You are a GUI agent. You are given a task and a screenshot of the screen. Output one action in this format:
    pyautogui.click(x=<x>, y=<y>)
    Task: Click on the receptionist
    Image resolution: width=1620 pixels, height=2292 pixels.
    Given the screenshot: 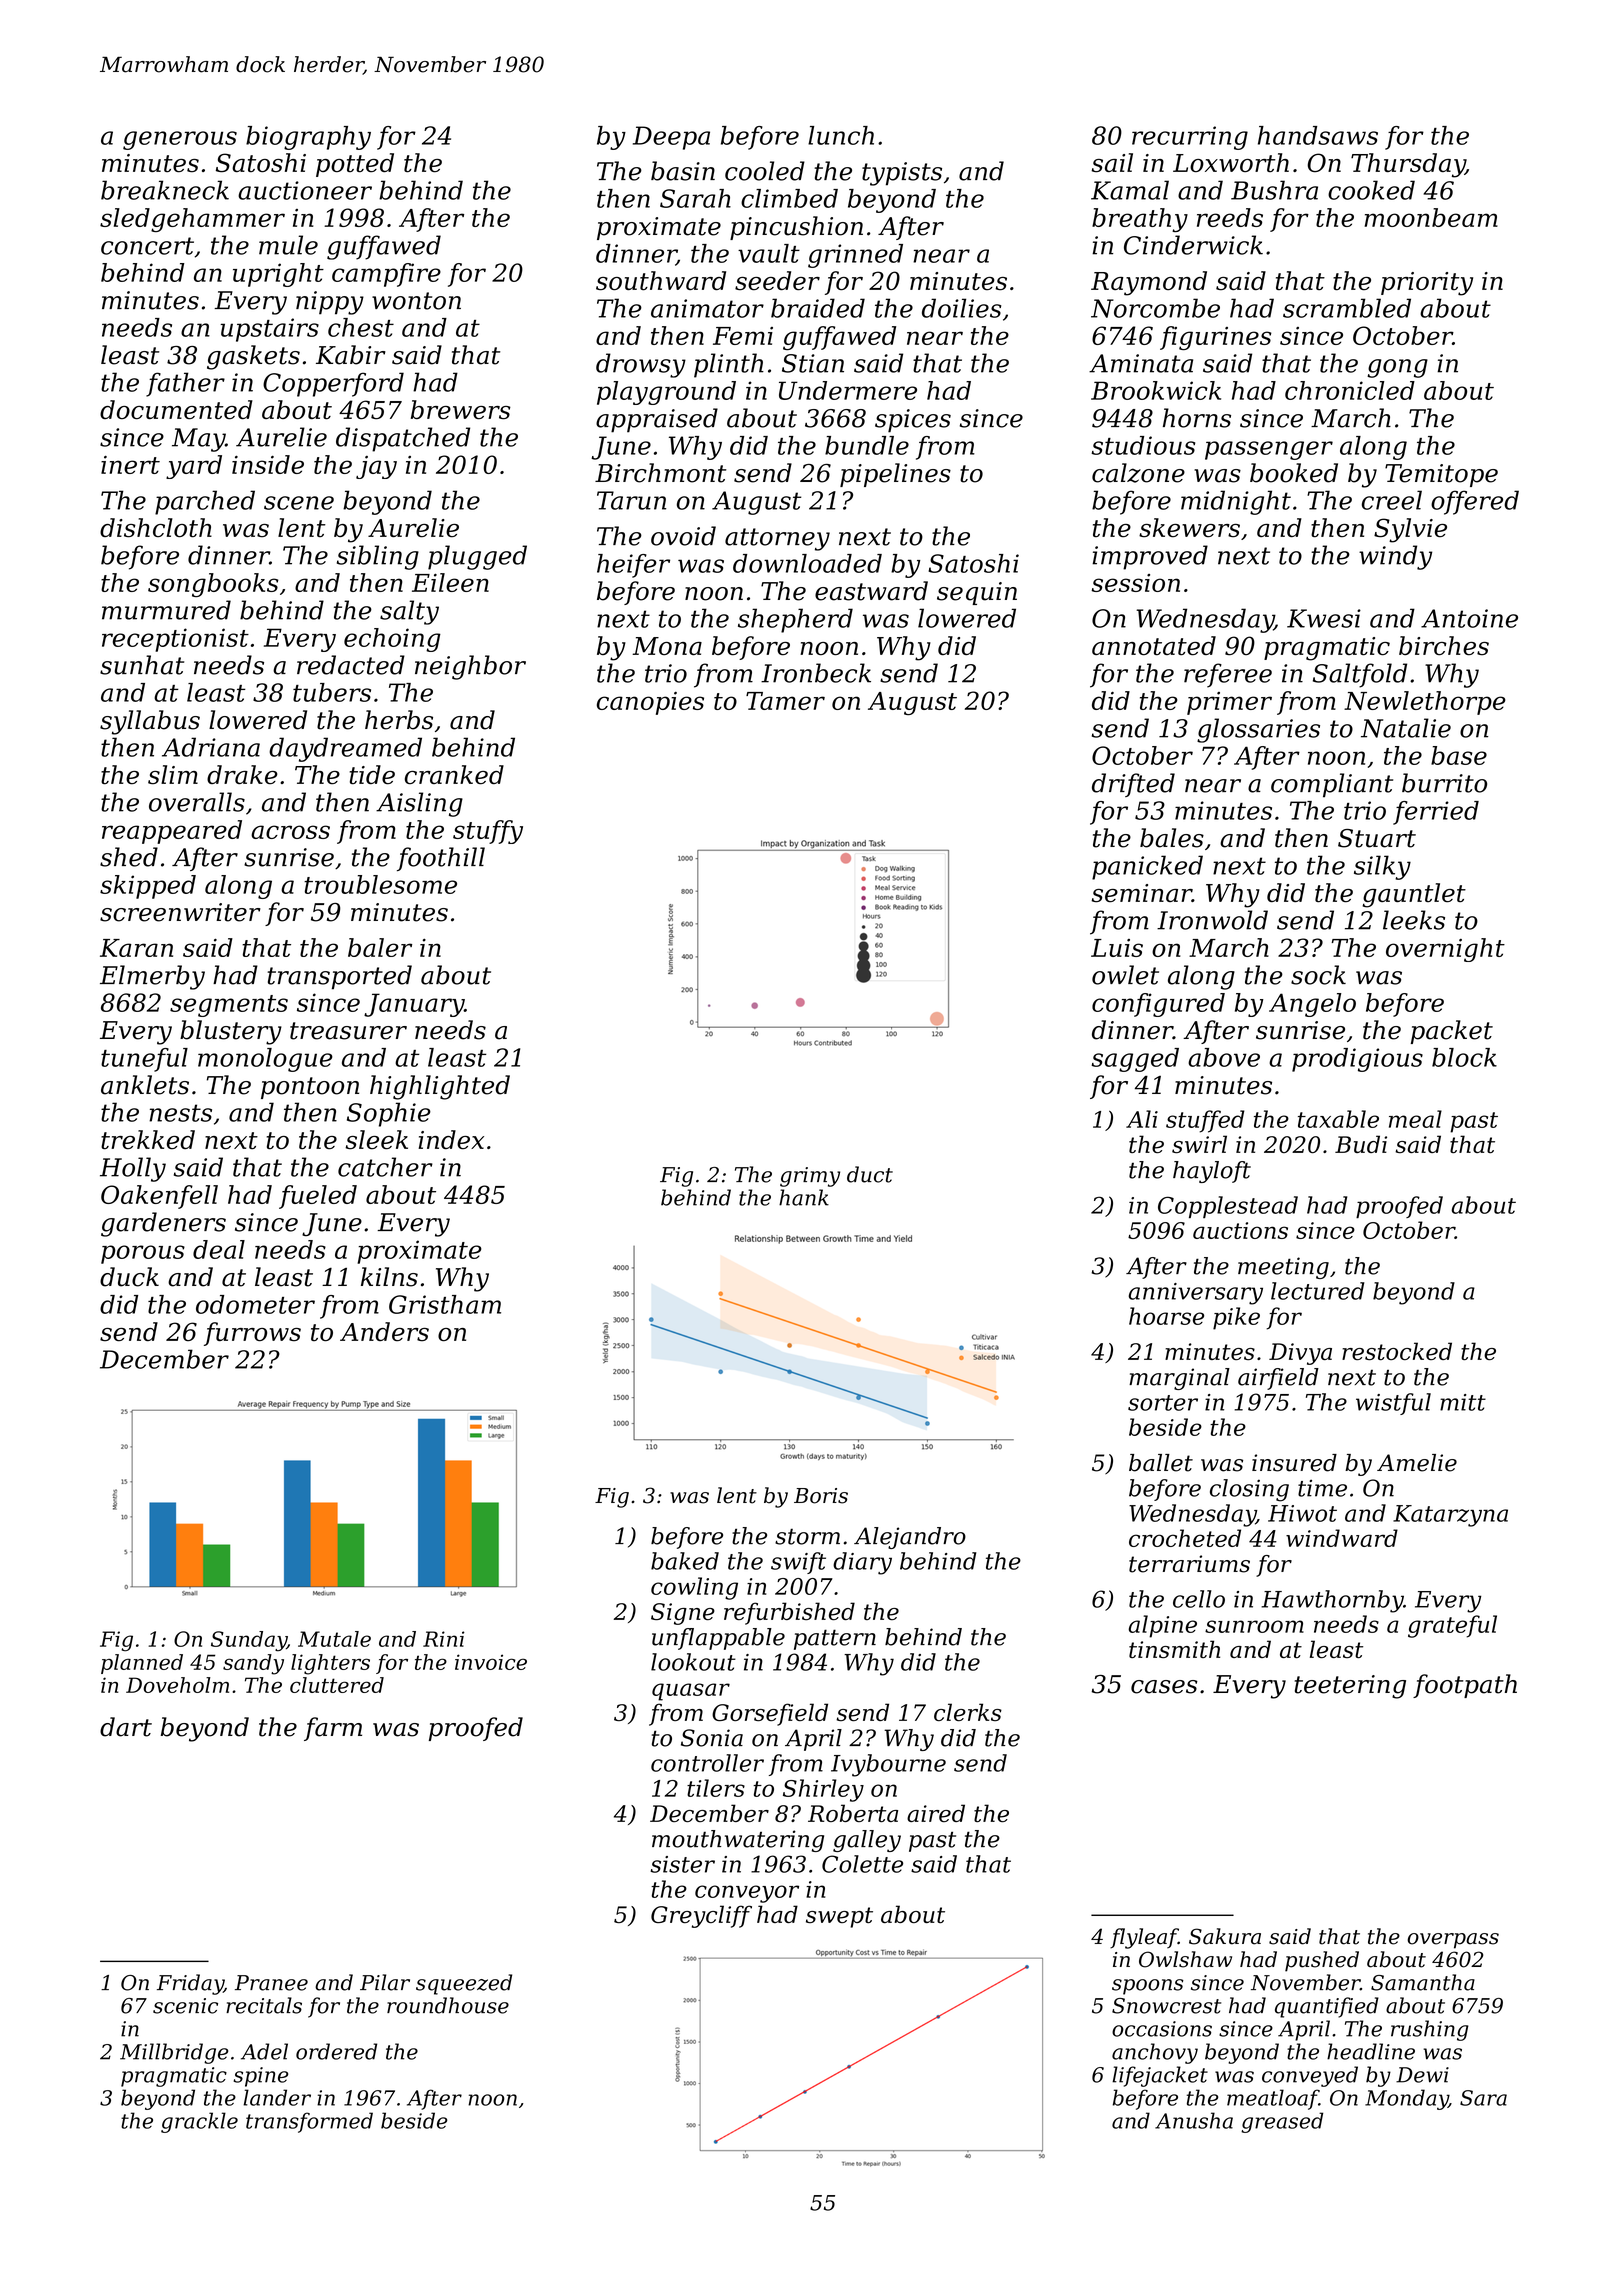 What is the action you would take?
    pyautogui.click(x=175, y=640)
